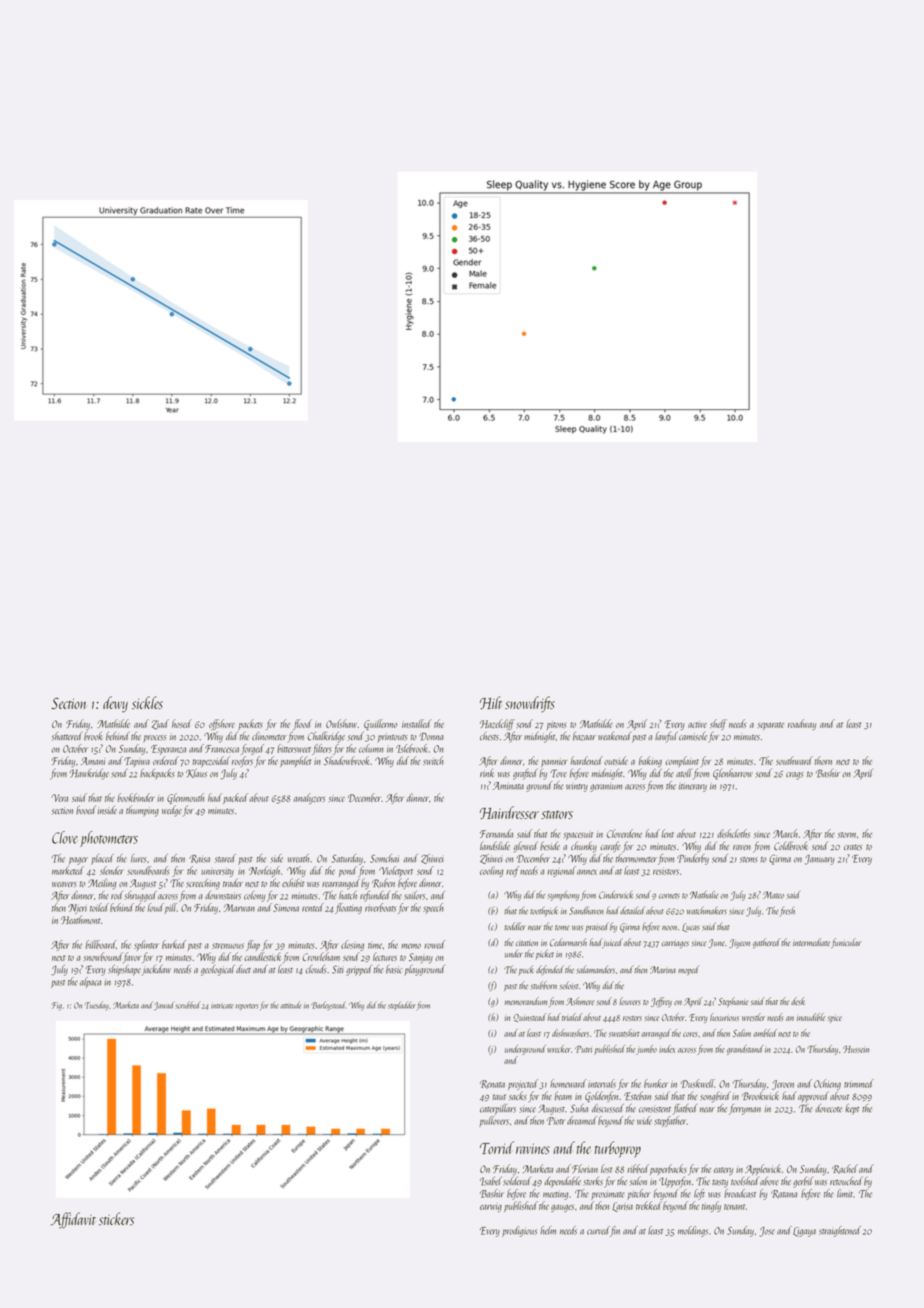  Describe the element at coordinates (499, 1097) in the document. I see `taut` at that location.
